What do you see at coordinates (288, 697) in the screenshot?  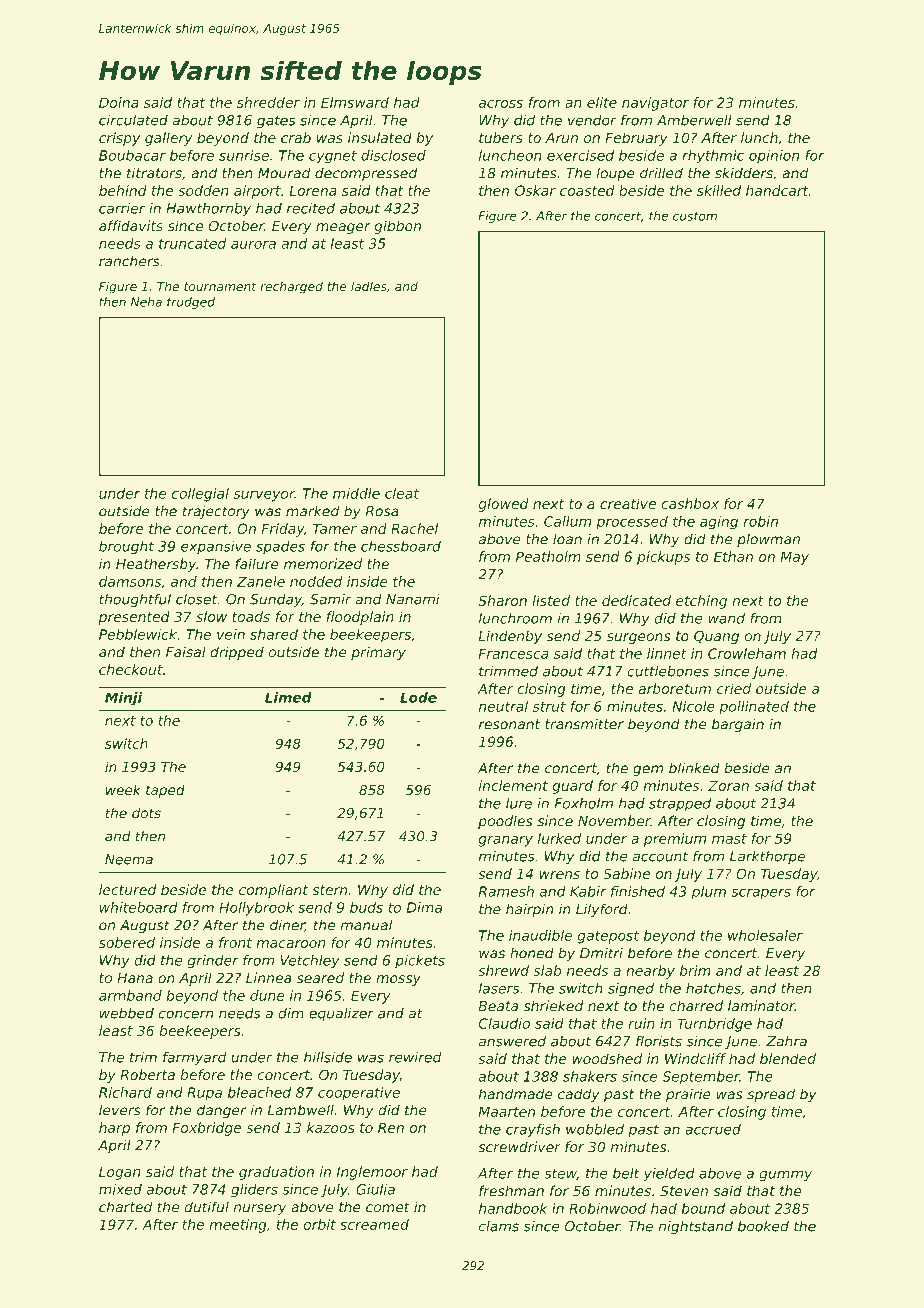 I see `Limed` at bounding box center [288, 697].
